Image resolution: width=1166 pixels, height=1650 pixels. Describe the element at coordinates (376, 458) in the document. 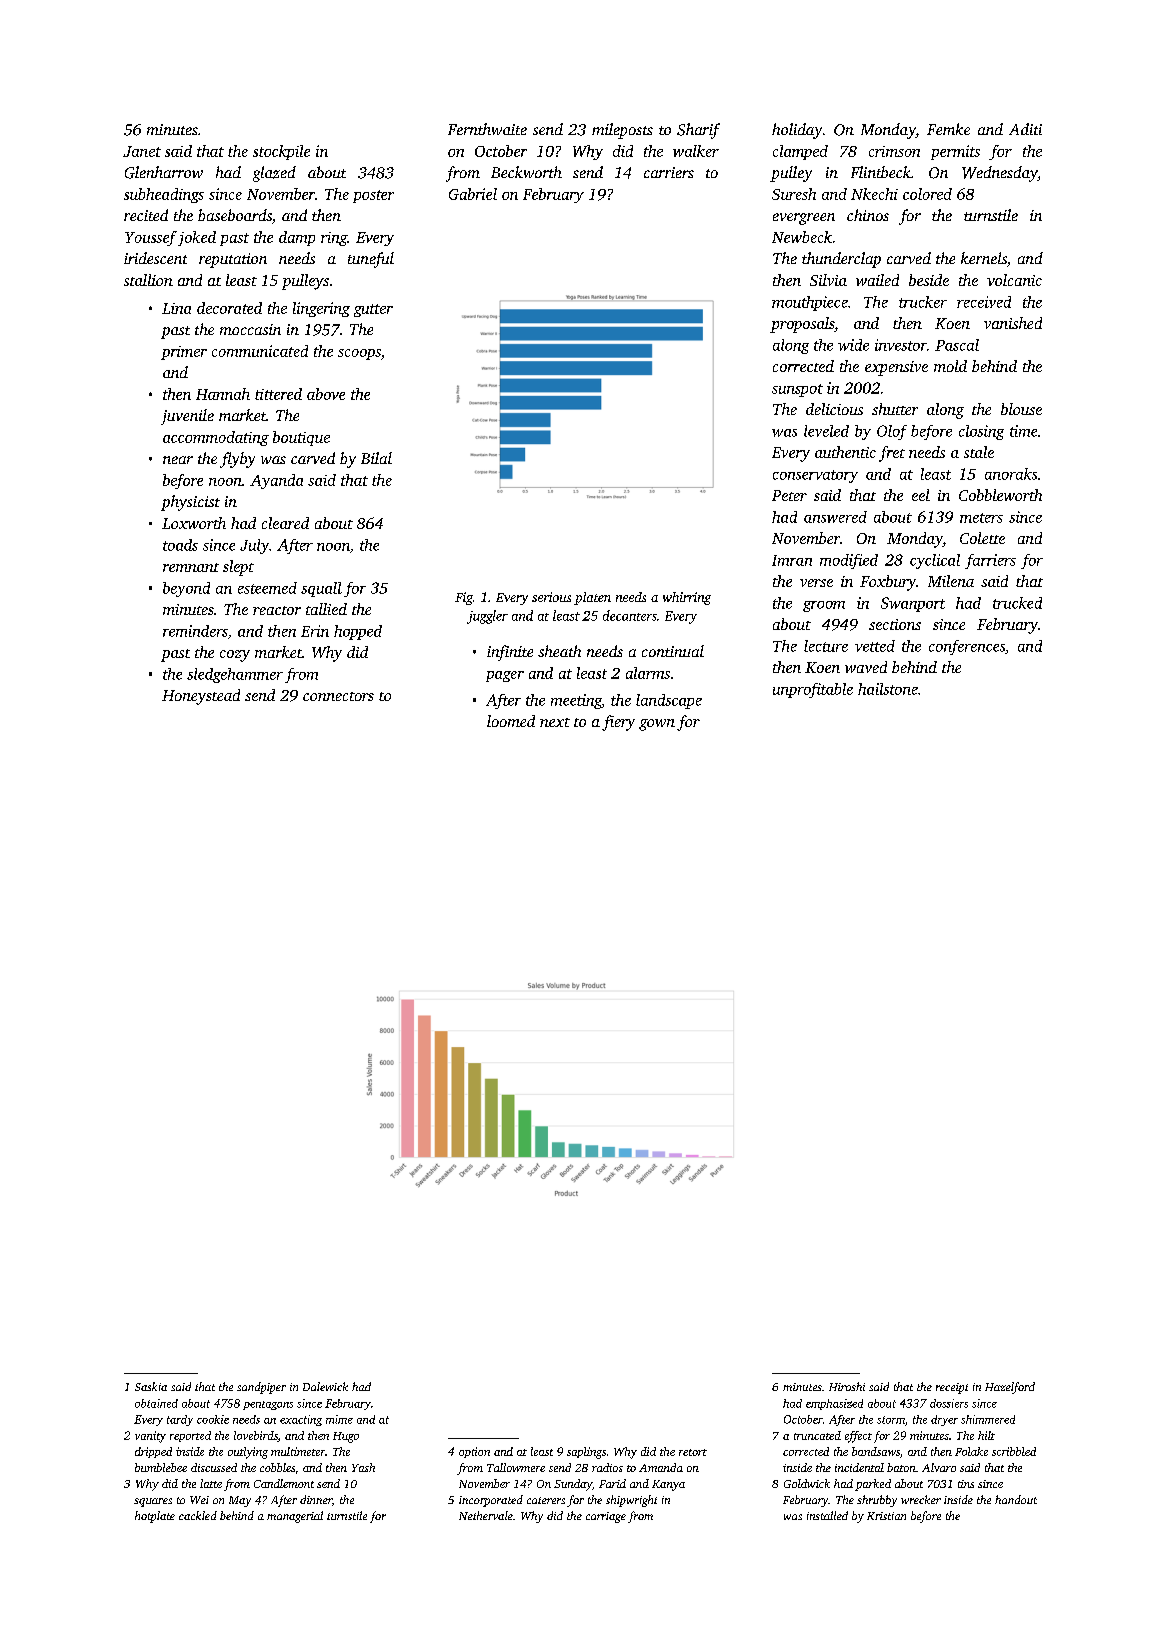

I see `Bilal` at that location.
